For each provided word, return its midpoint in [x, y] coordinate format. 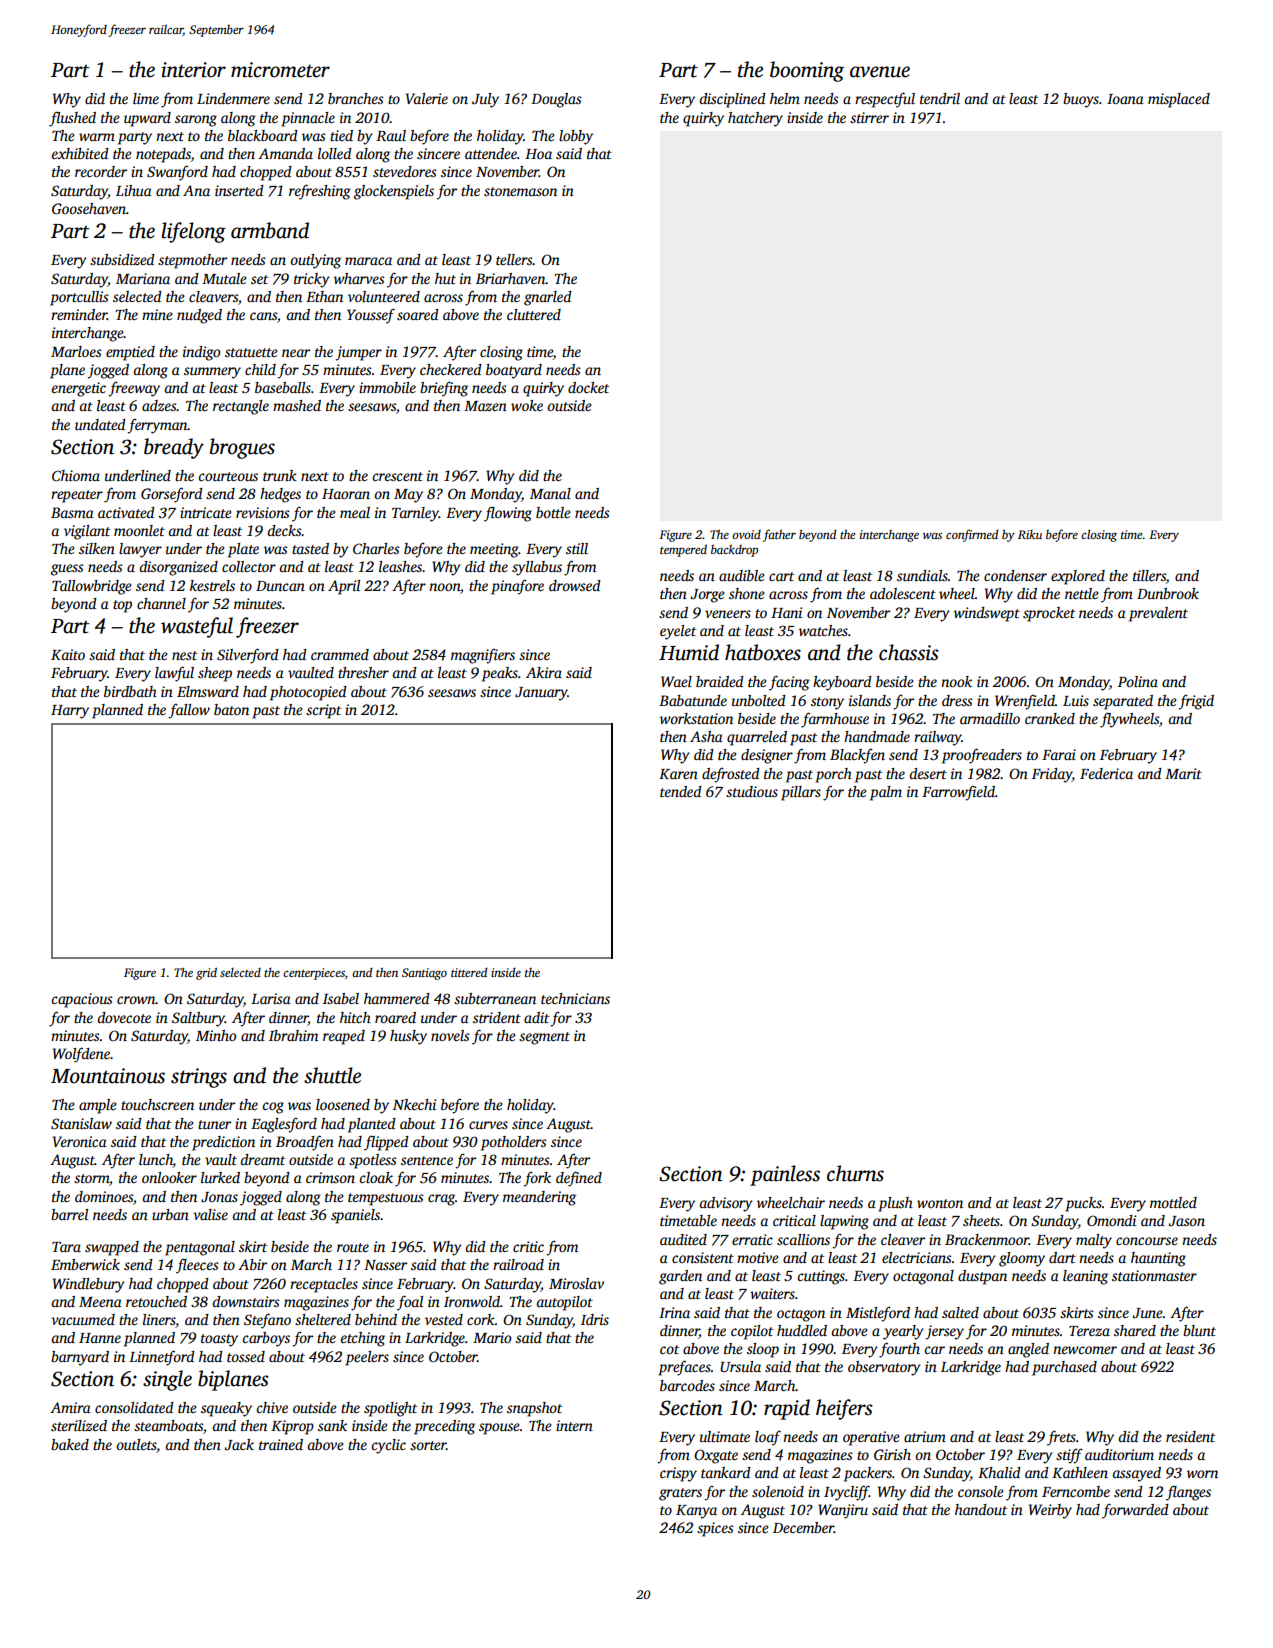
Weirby [1050, 1511]
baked [70, 1444]
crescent [397, 476]
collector [249, 566]
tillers [1149, 577]
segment [544, 1038]
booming [807, 71]
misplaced [1179, 100]
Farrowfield [958, 793]
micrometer [280, 70]
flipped [386, 1143]
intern [574, 1425]
